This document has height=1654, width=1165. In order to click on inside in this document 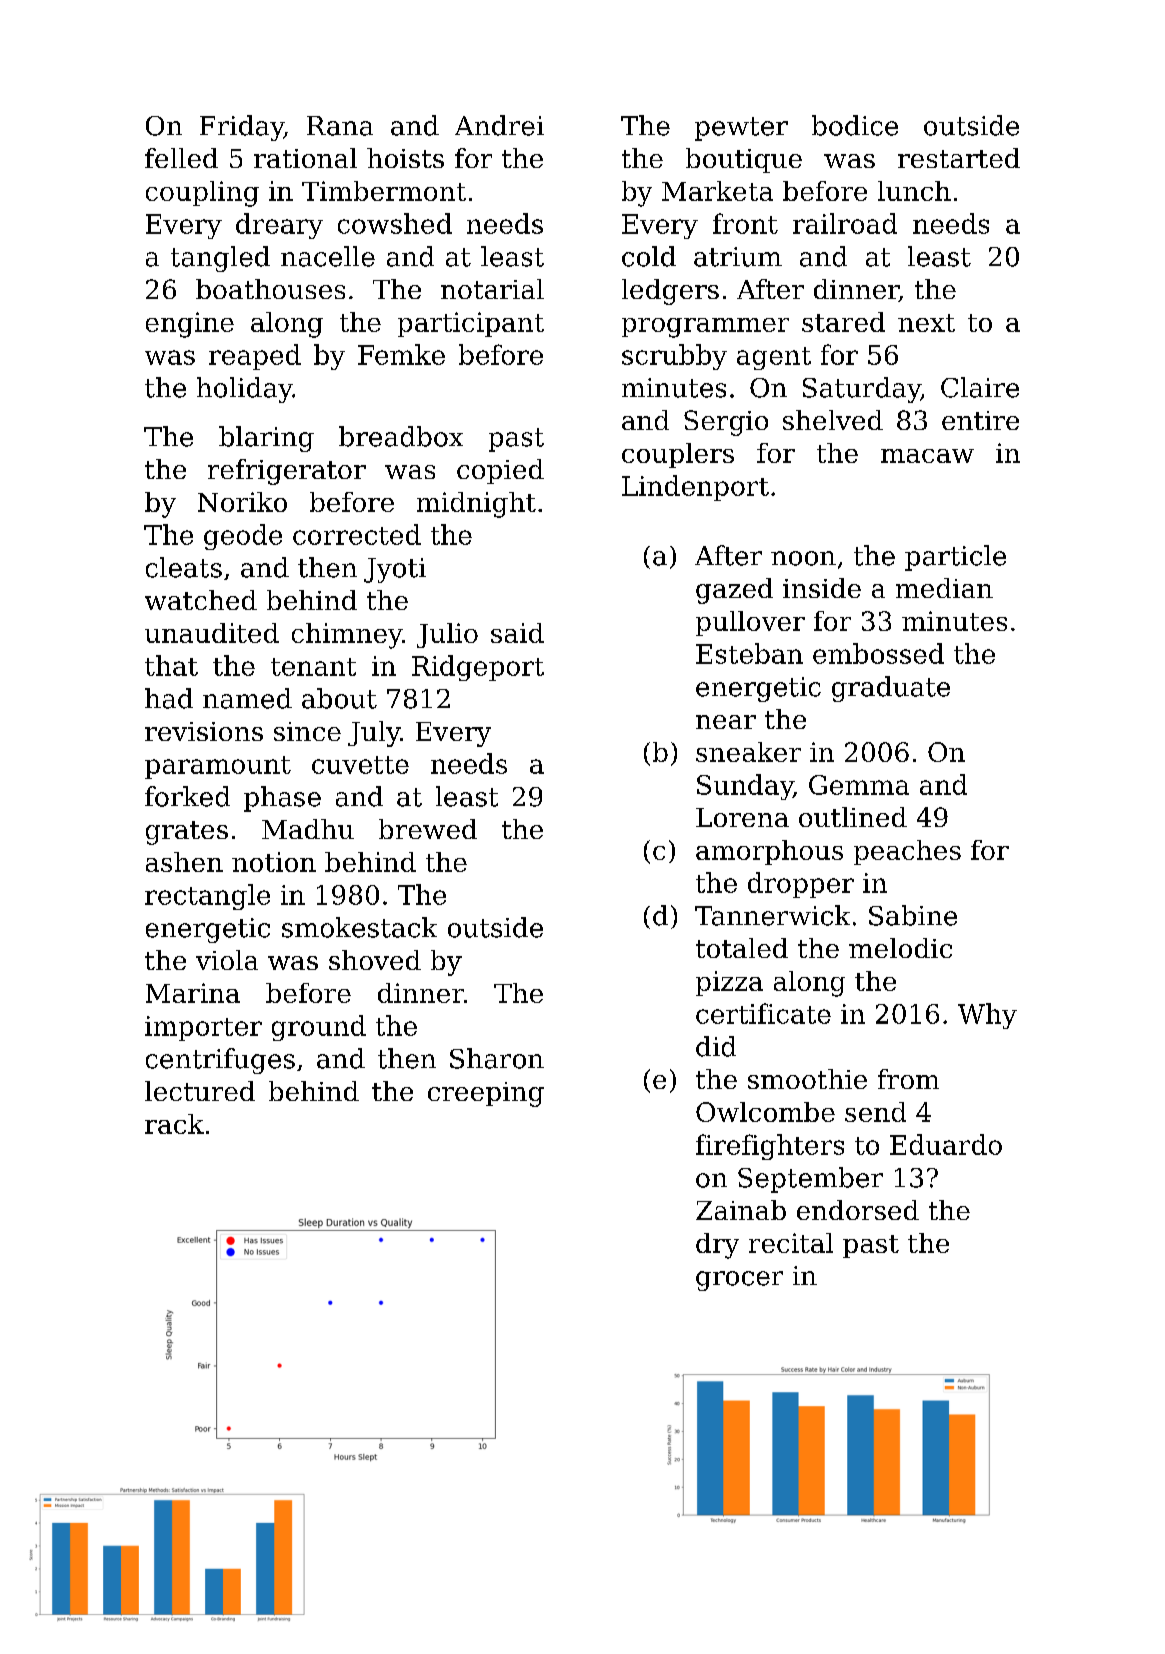, I will do `click(822, 588)`.
